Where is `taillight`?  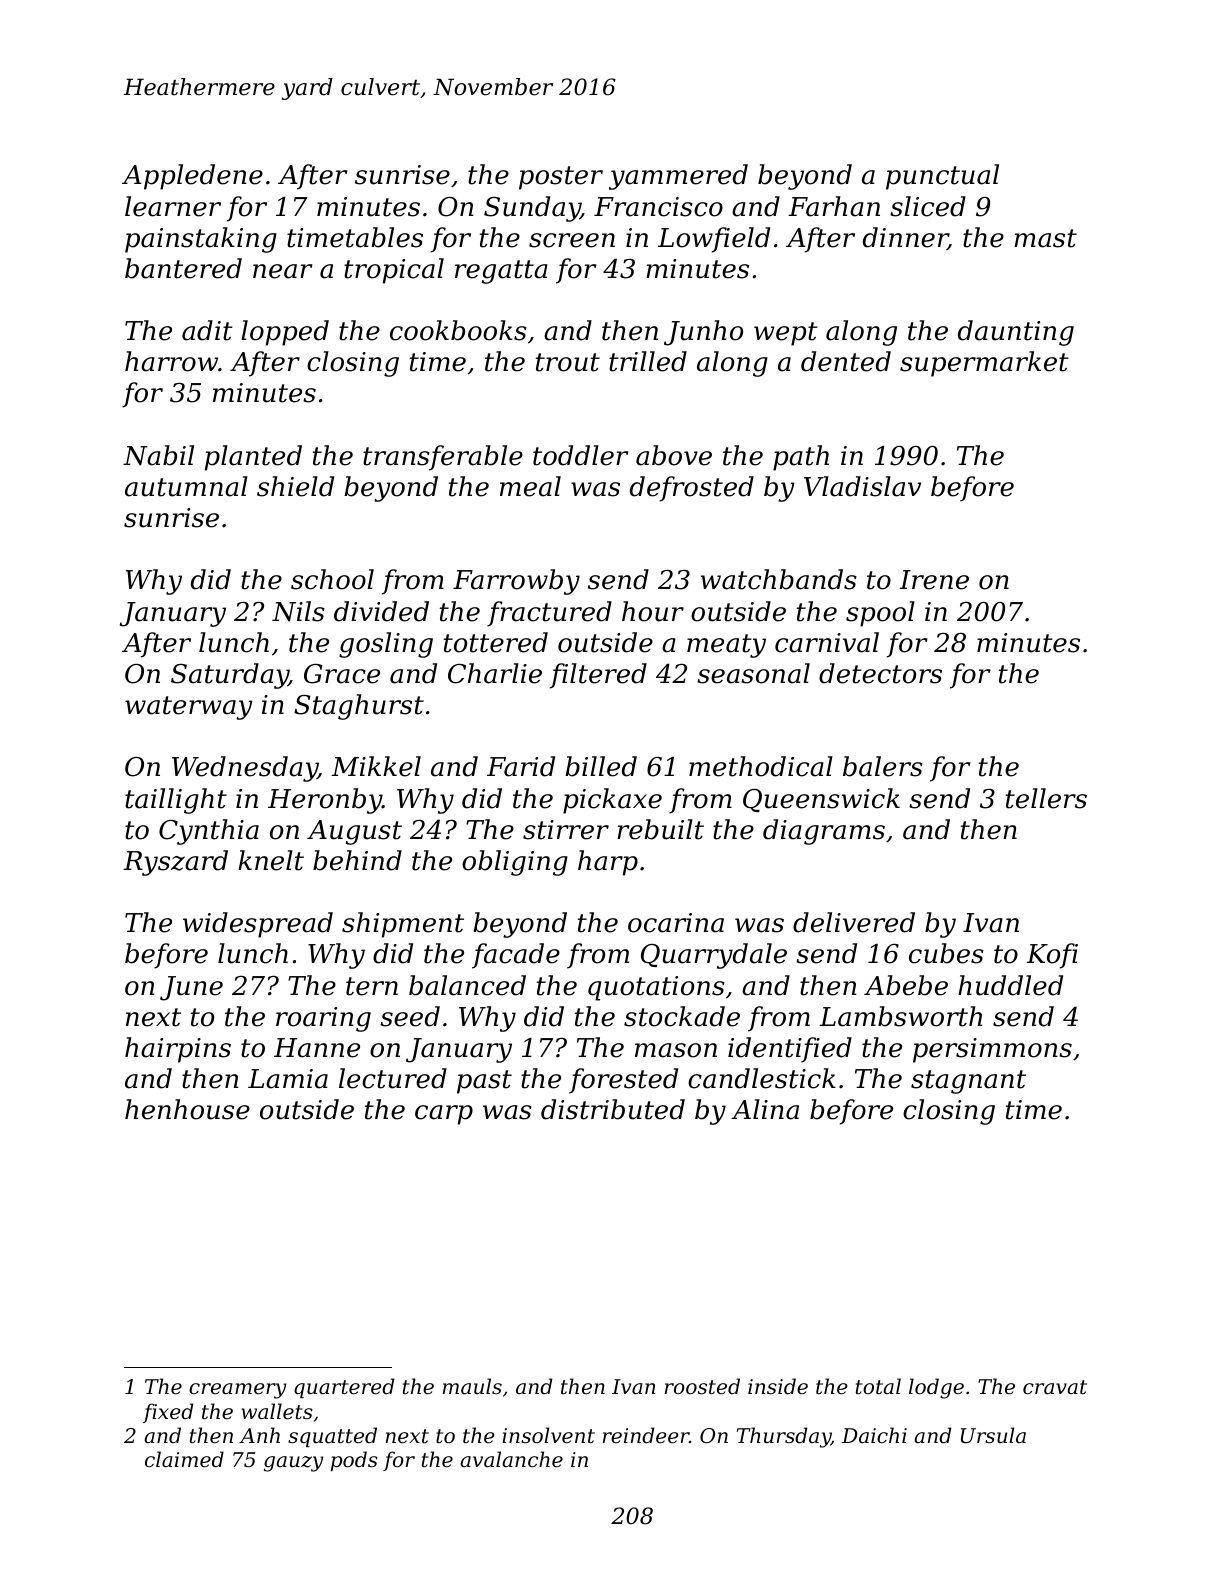 taillight is located at coordinates (176, 801).
